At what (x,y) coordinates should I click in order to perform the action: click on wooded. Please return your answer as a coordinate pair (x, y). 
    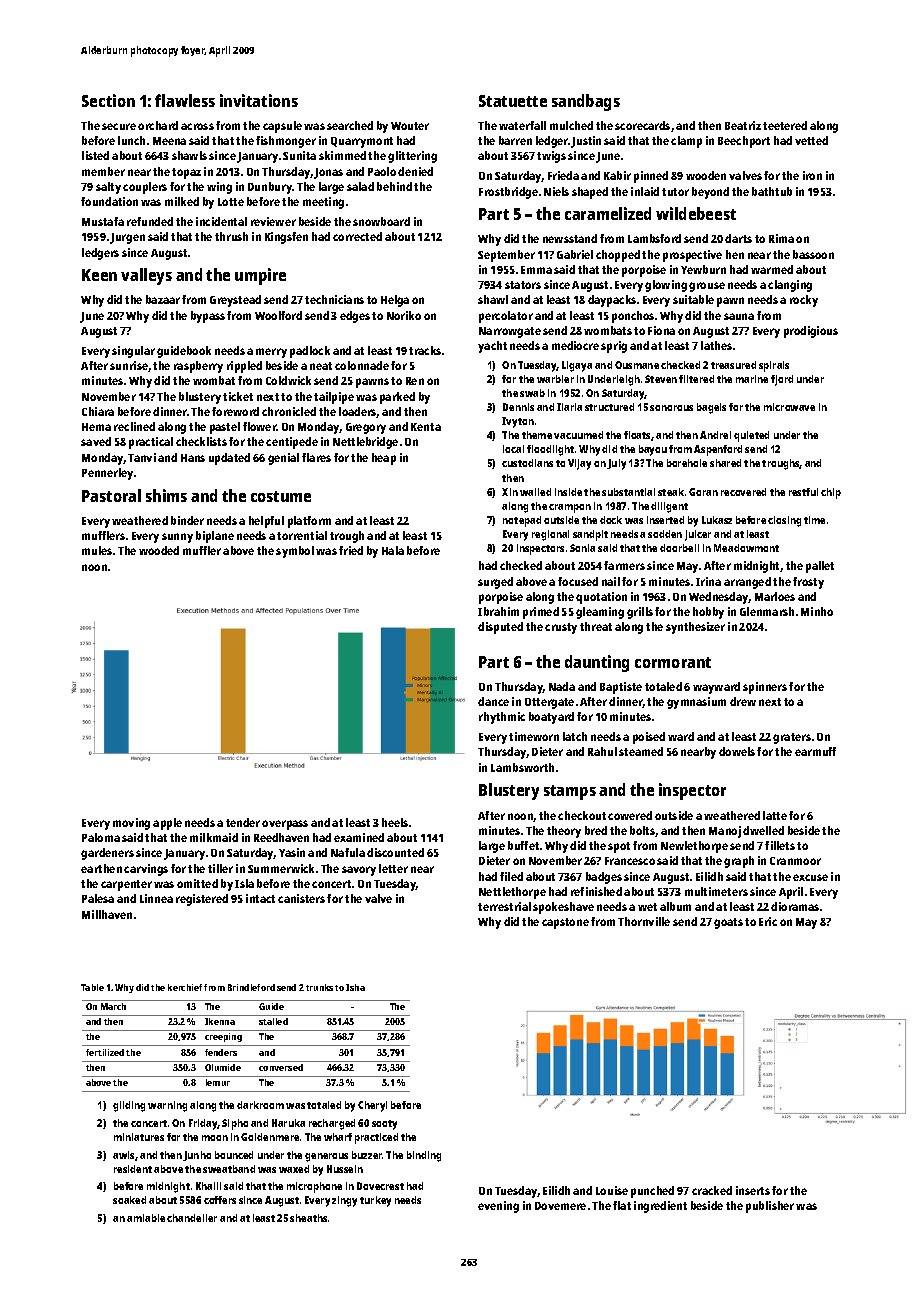
    Looking at the image, I should click on (159, 550).
